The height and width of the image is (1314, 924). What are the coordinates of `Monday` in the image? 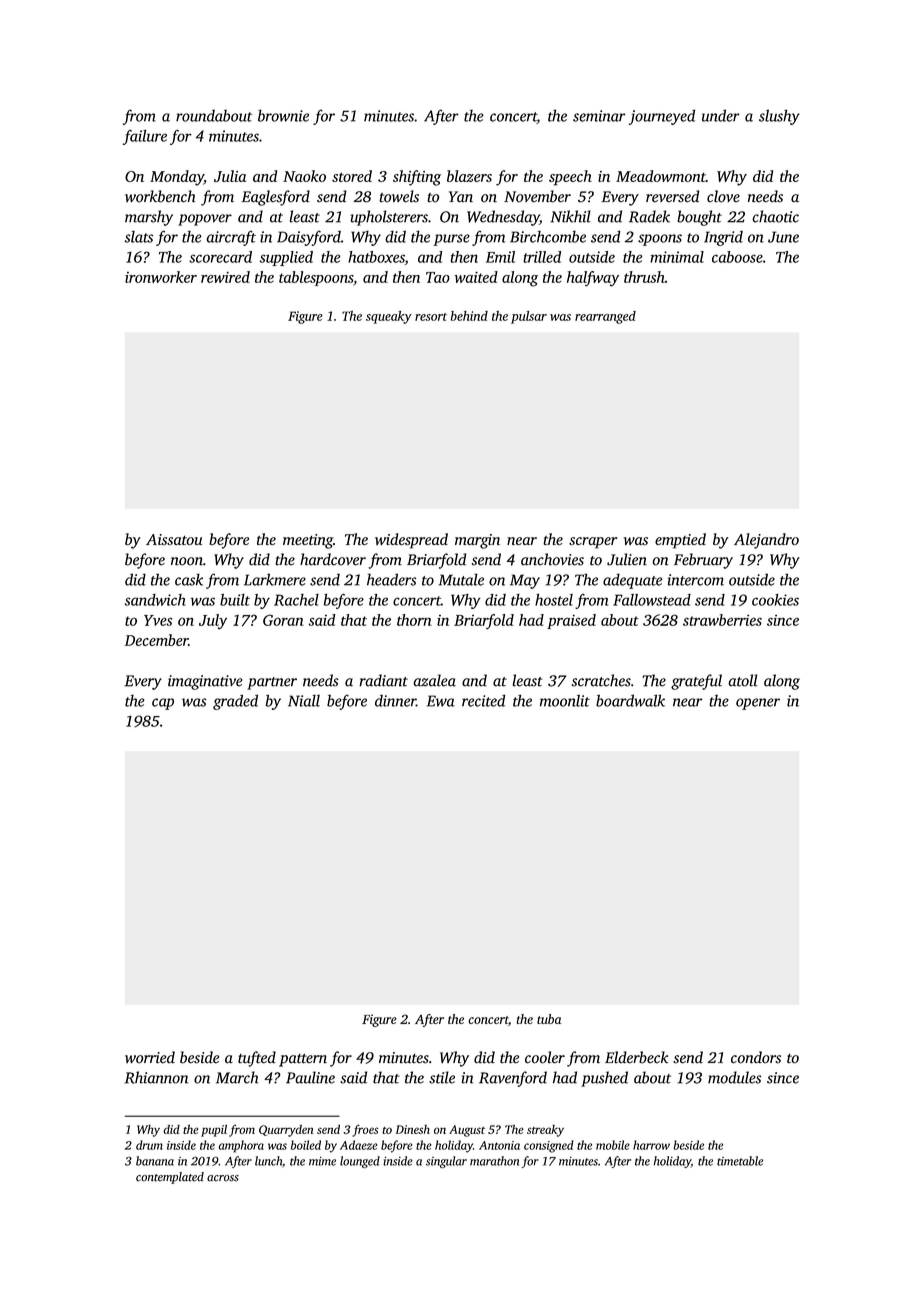 It's located at (177, 178).
